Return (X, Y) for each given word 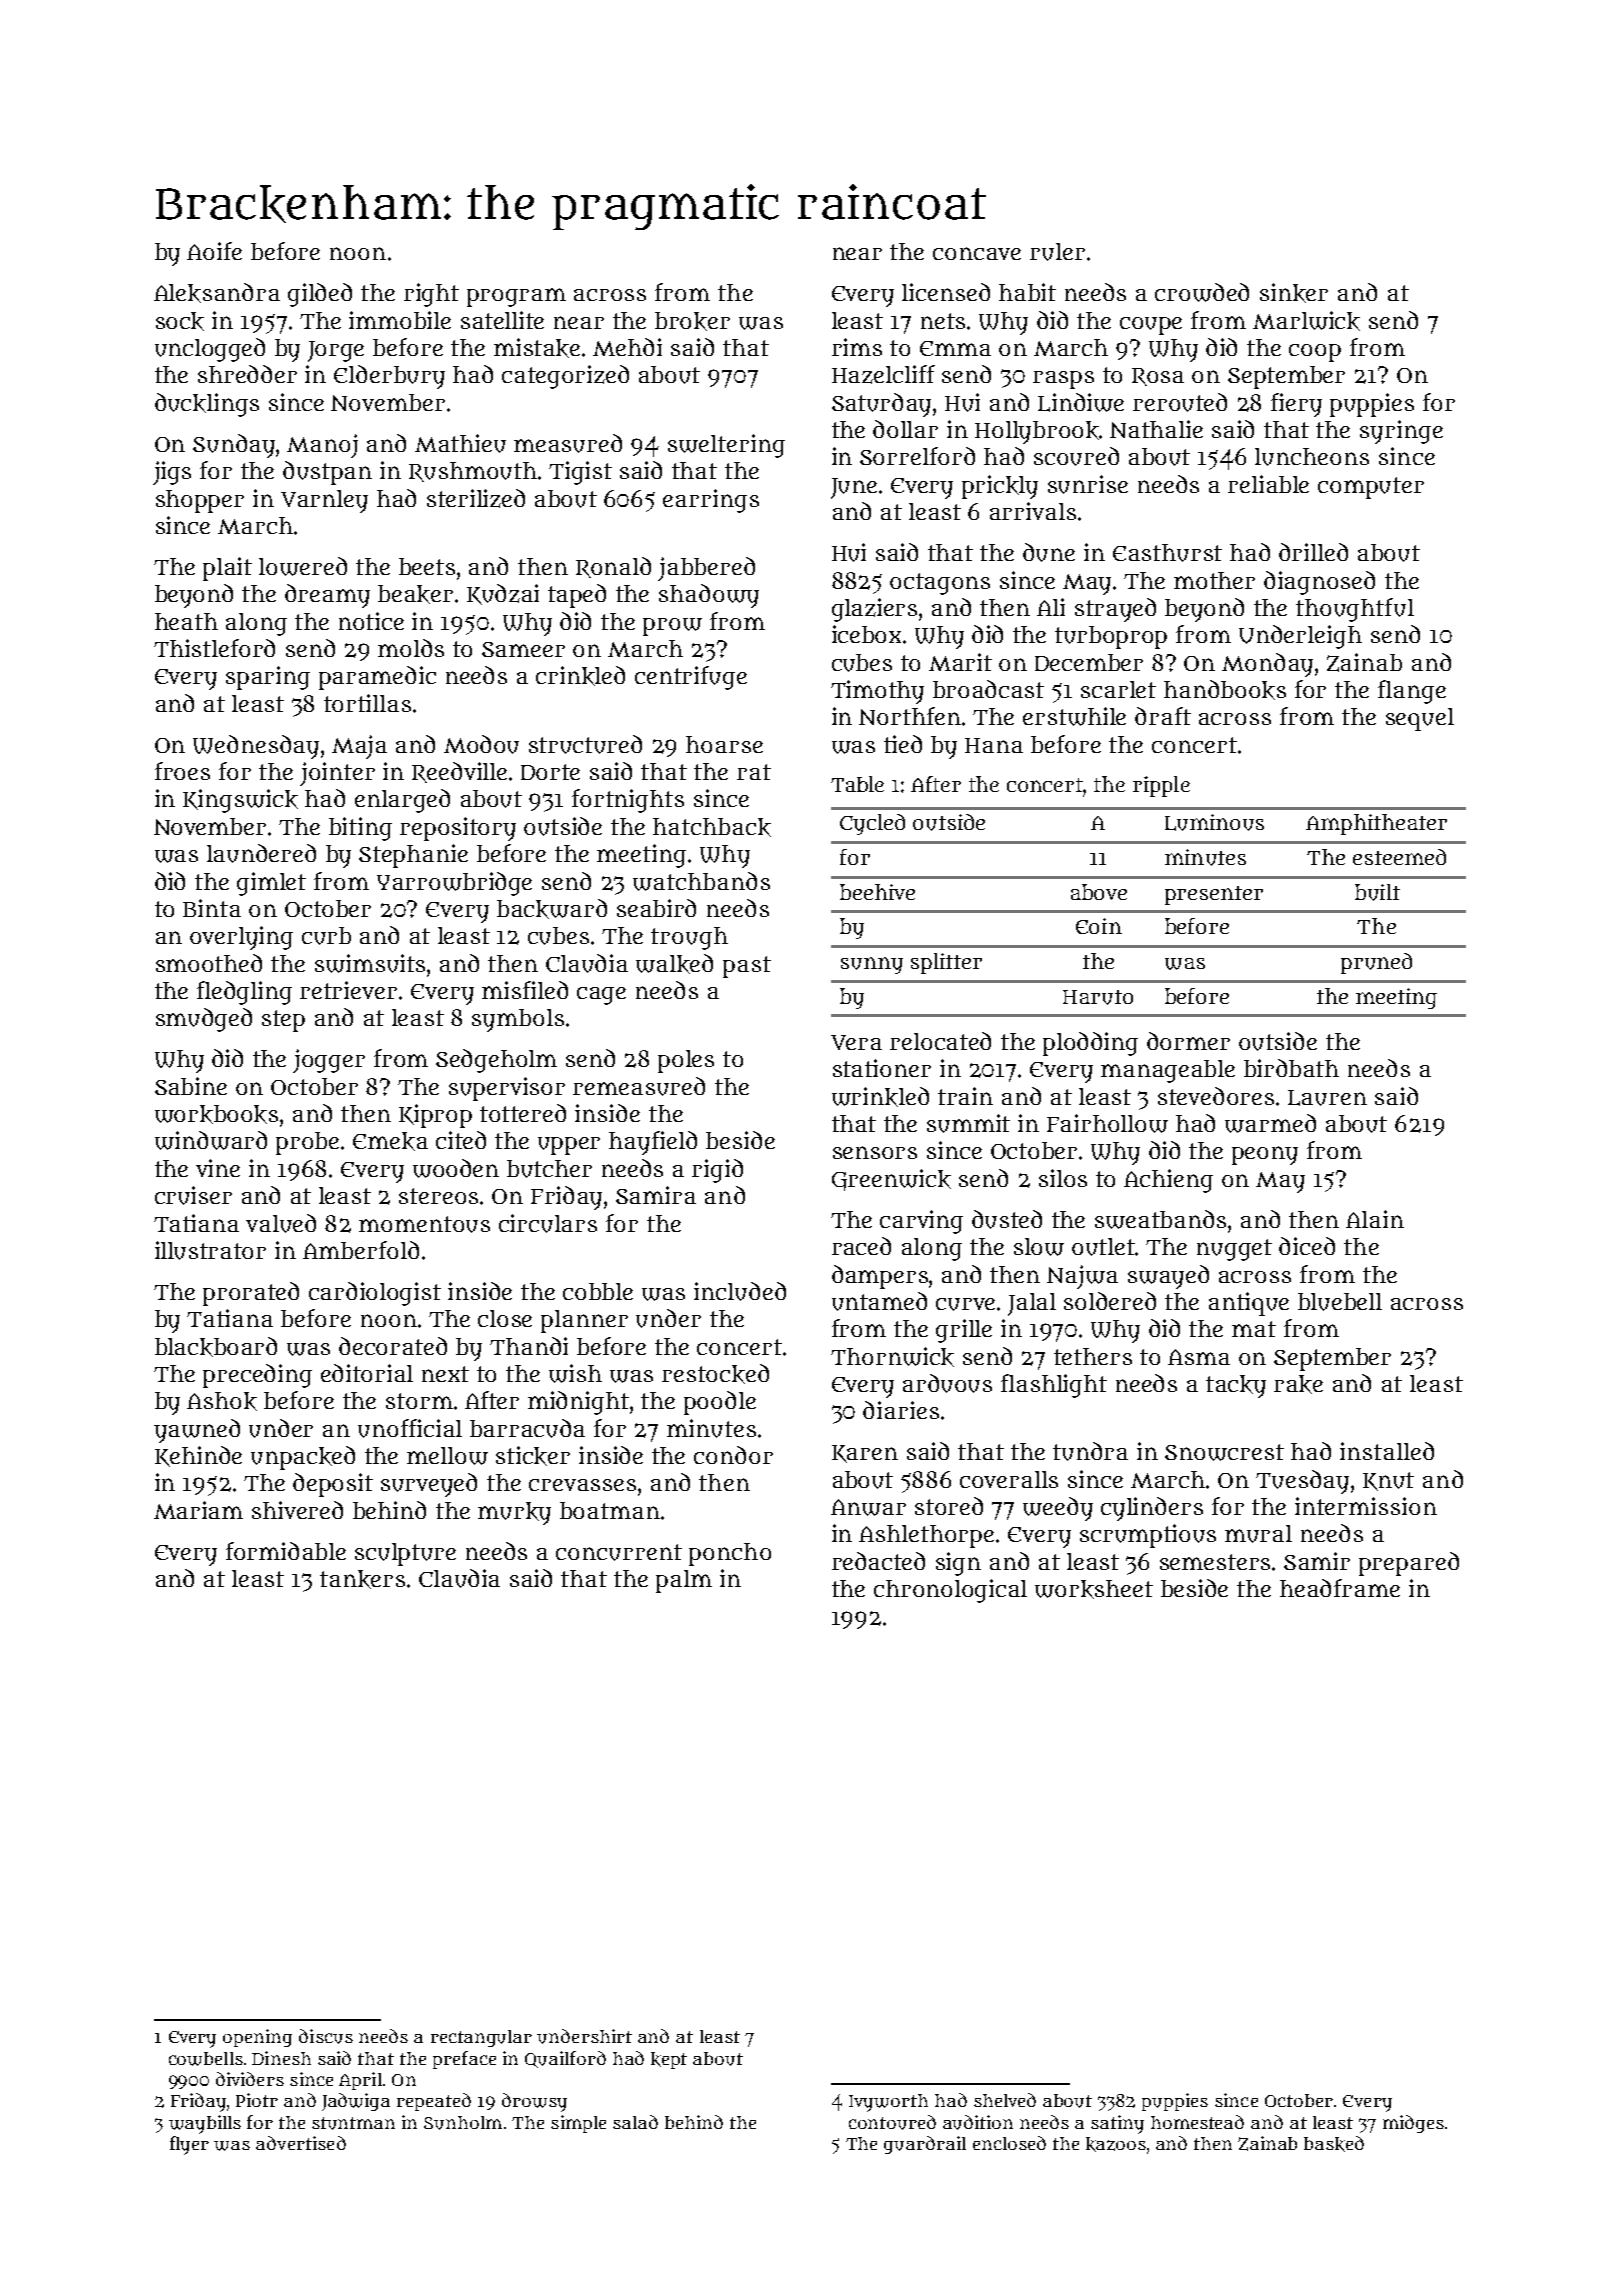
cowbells (206, 2059)
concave (977, 253)
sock (180, 321)
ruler (1057, 252)
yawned (197, 1431)
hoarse (724, 744)
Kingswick (240, 801)
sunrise (1088, 484)
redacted (878, 1561)
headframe (1340, 1588)
